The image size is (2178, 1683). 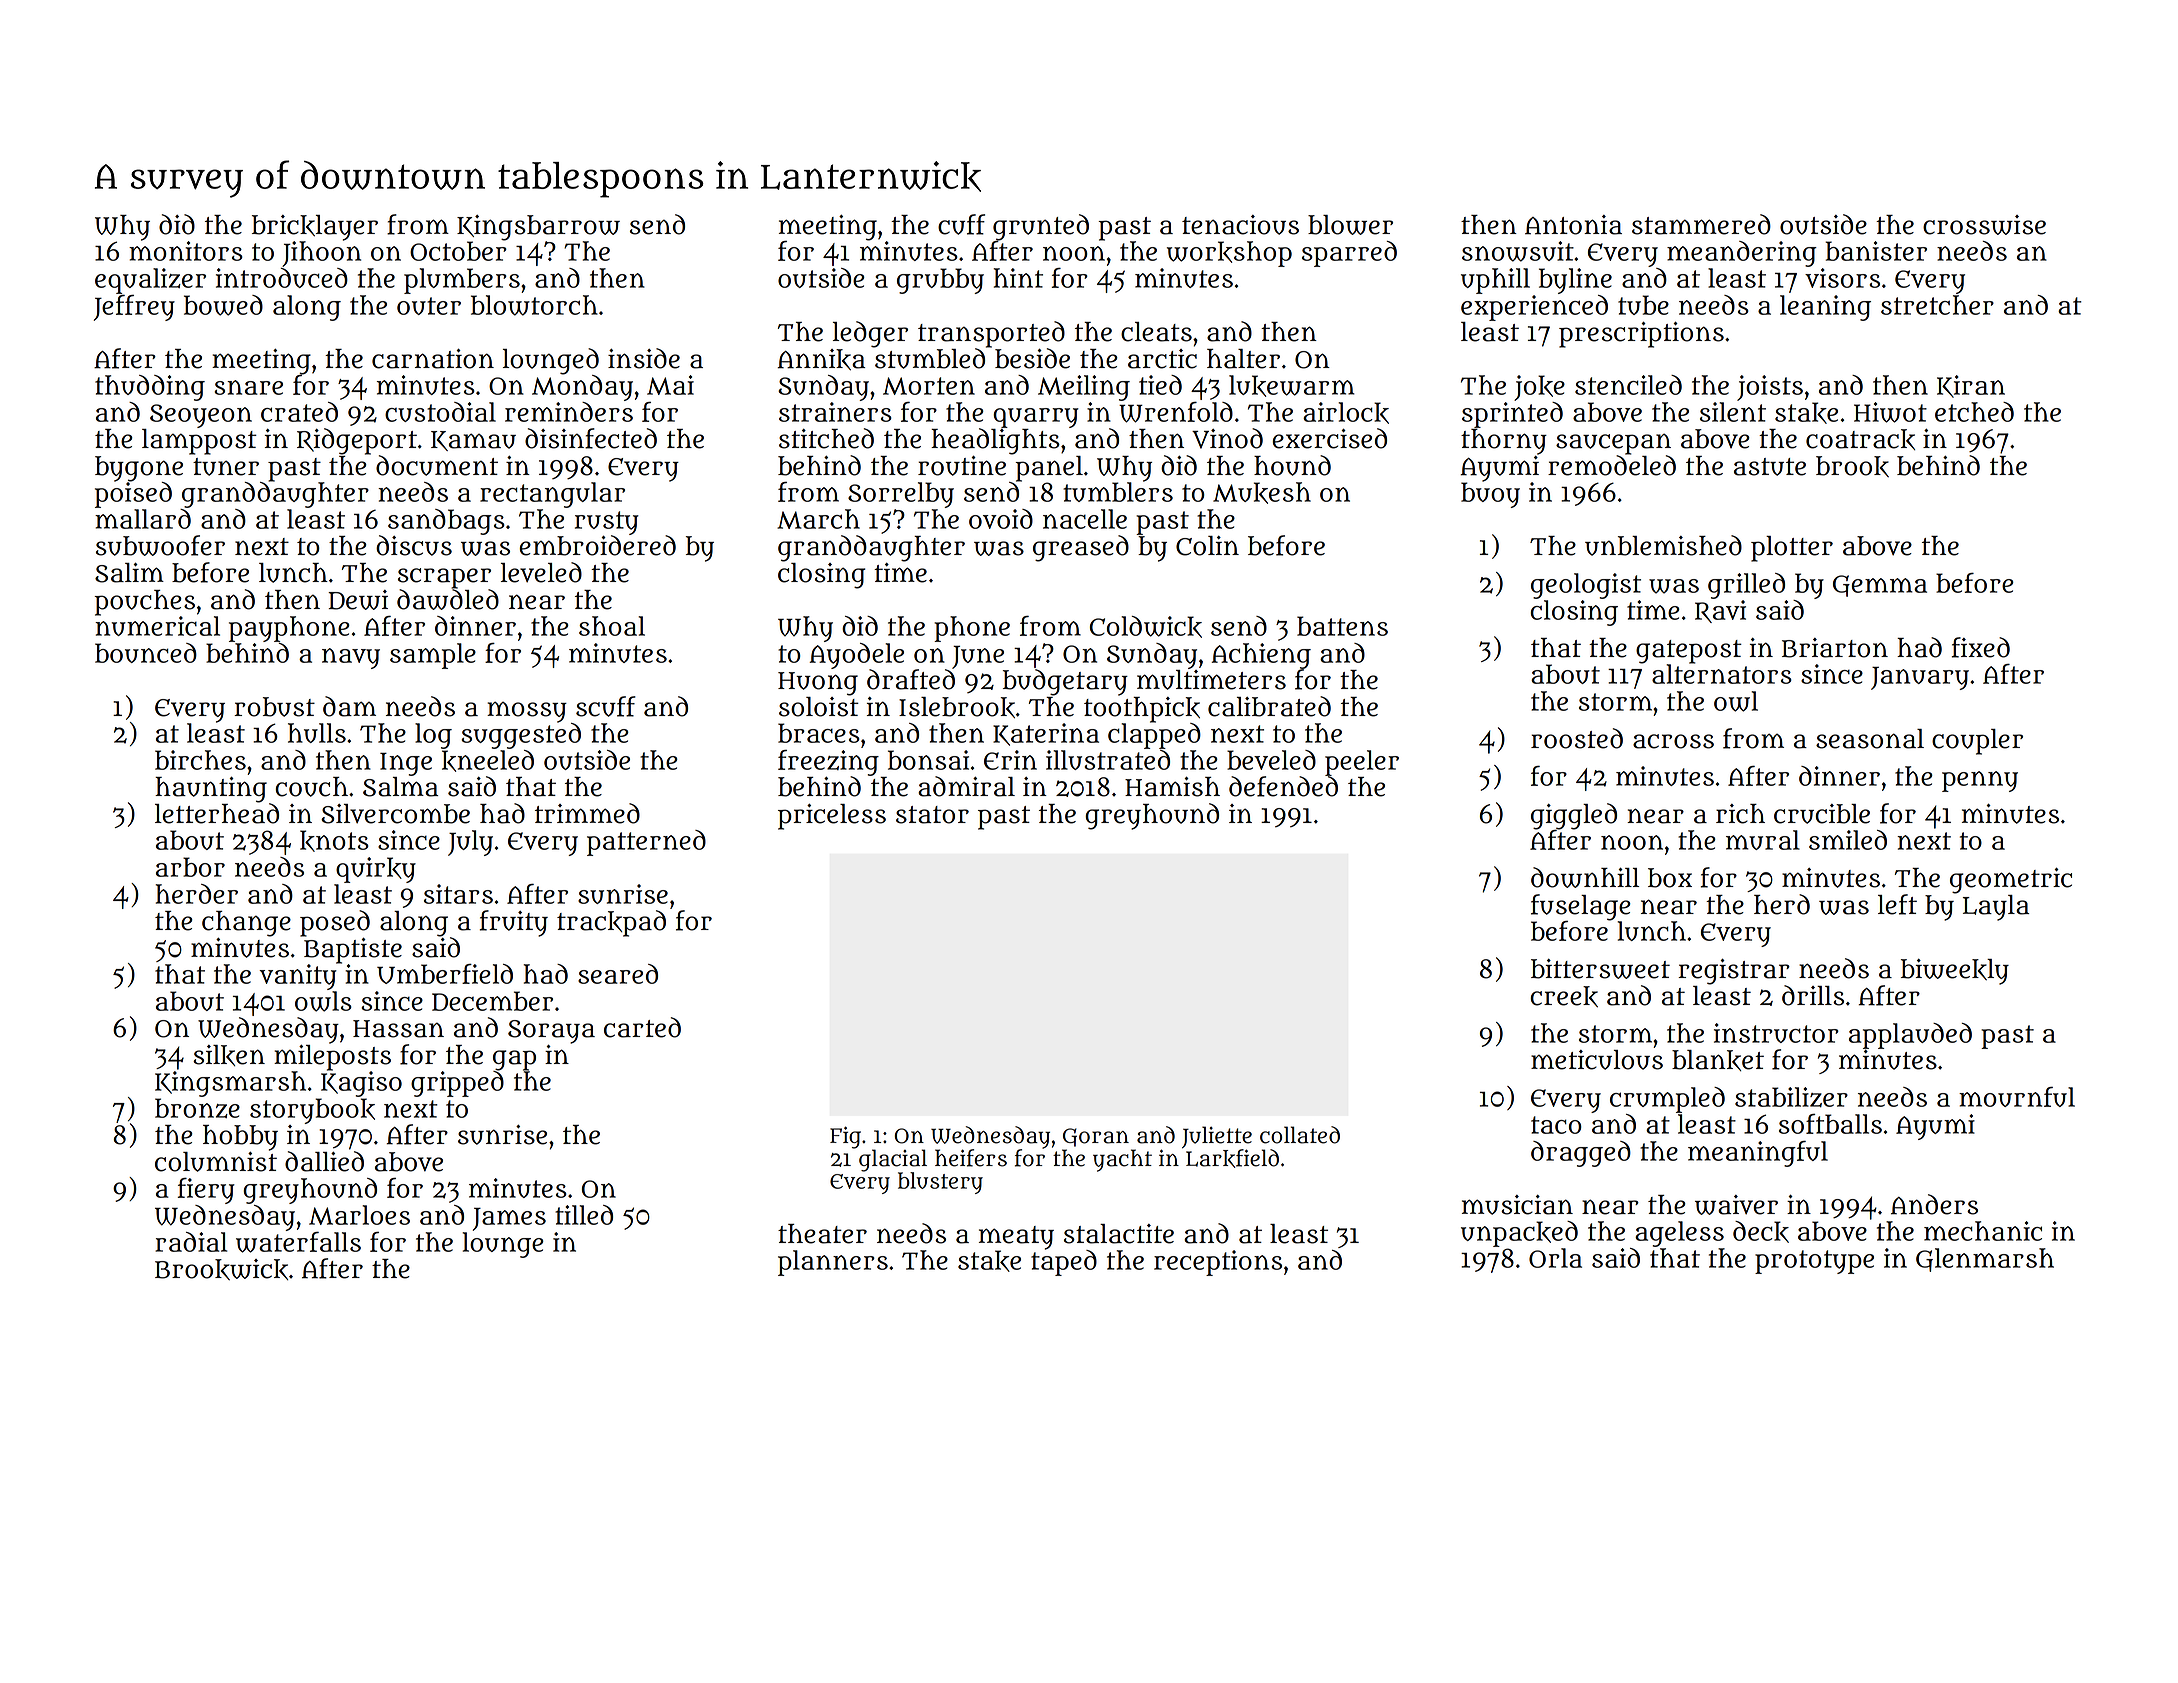 What do you see at coordinates (1984, 225) in the image?
I see `crosswise` at bounding box center [1984, 225].
